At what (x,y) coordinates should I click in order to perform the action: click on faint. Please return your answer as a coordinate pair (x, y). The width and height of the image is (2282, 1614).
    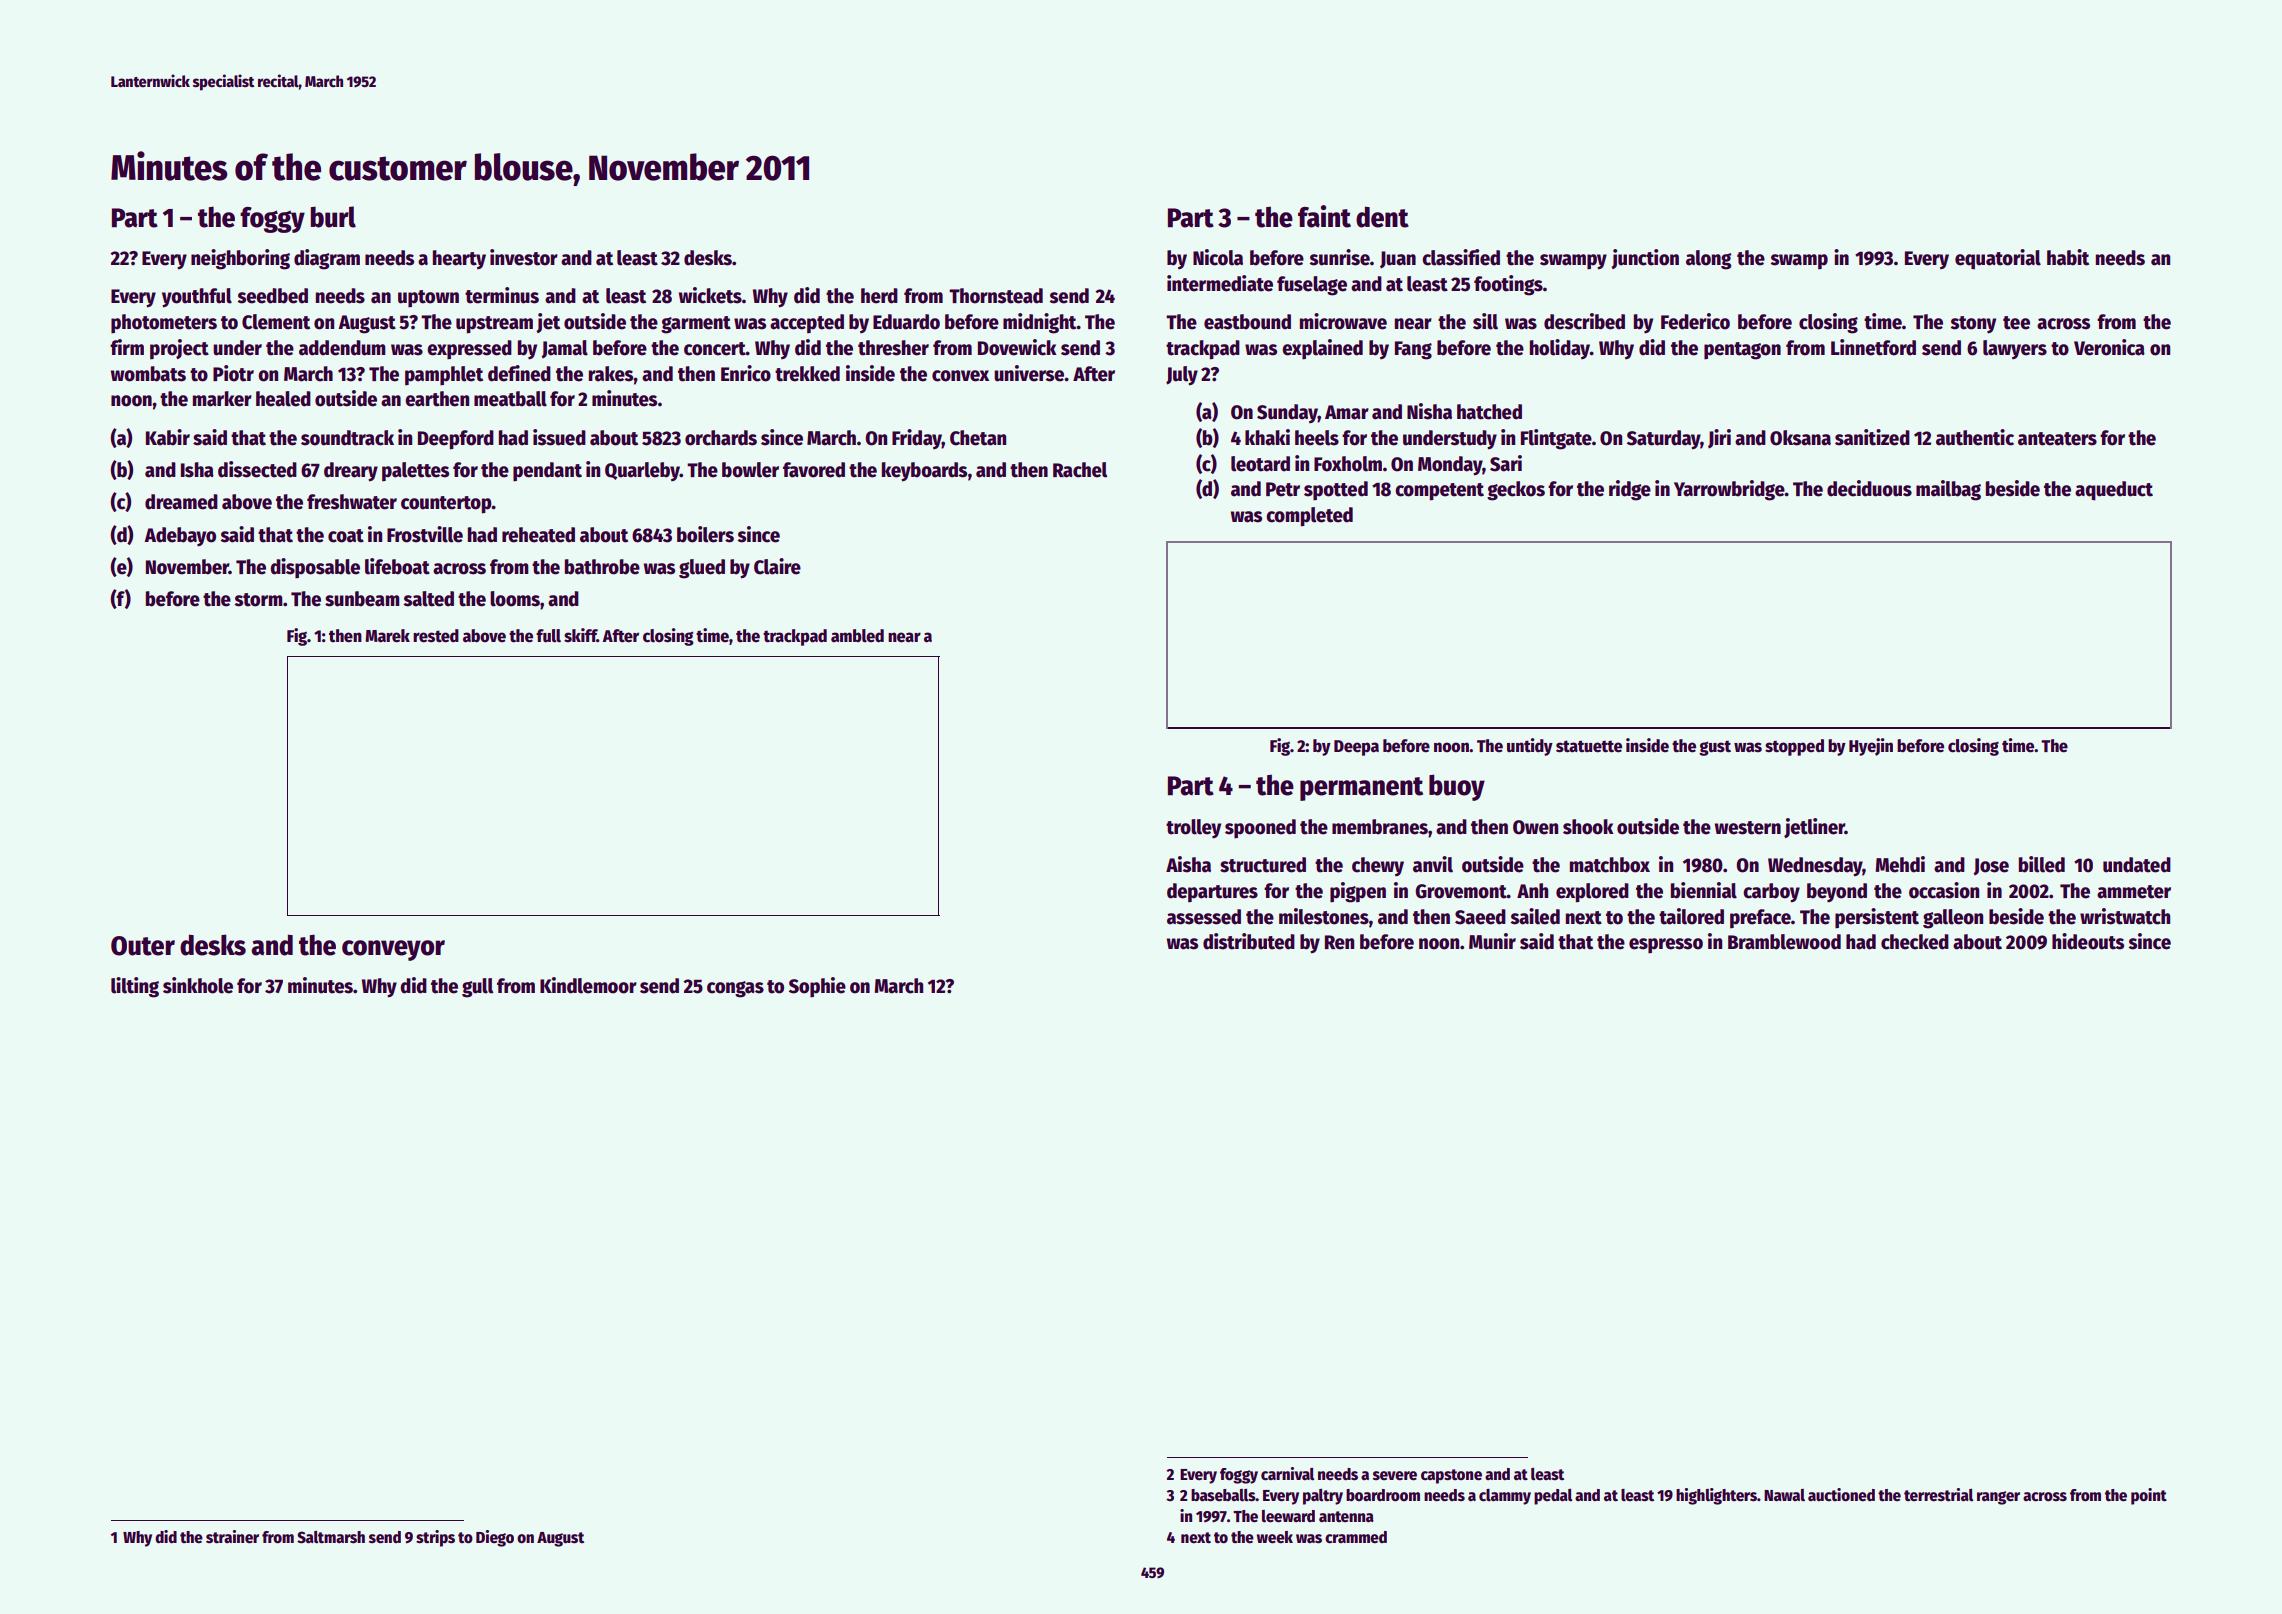
    Looking at the image, I should click on (1324, 216).
